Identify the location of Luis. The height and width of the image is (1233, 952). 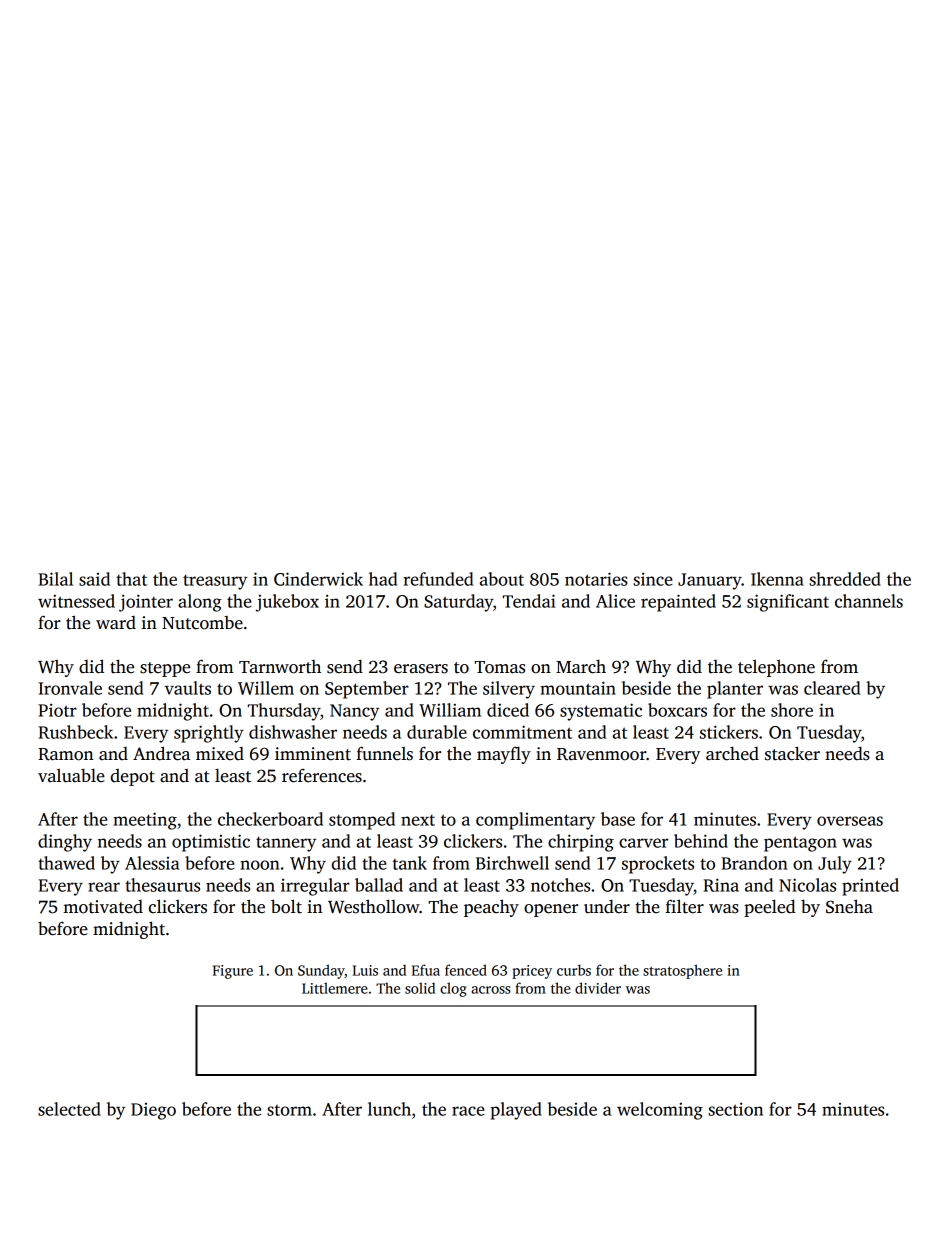
(365, 970).
